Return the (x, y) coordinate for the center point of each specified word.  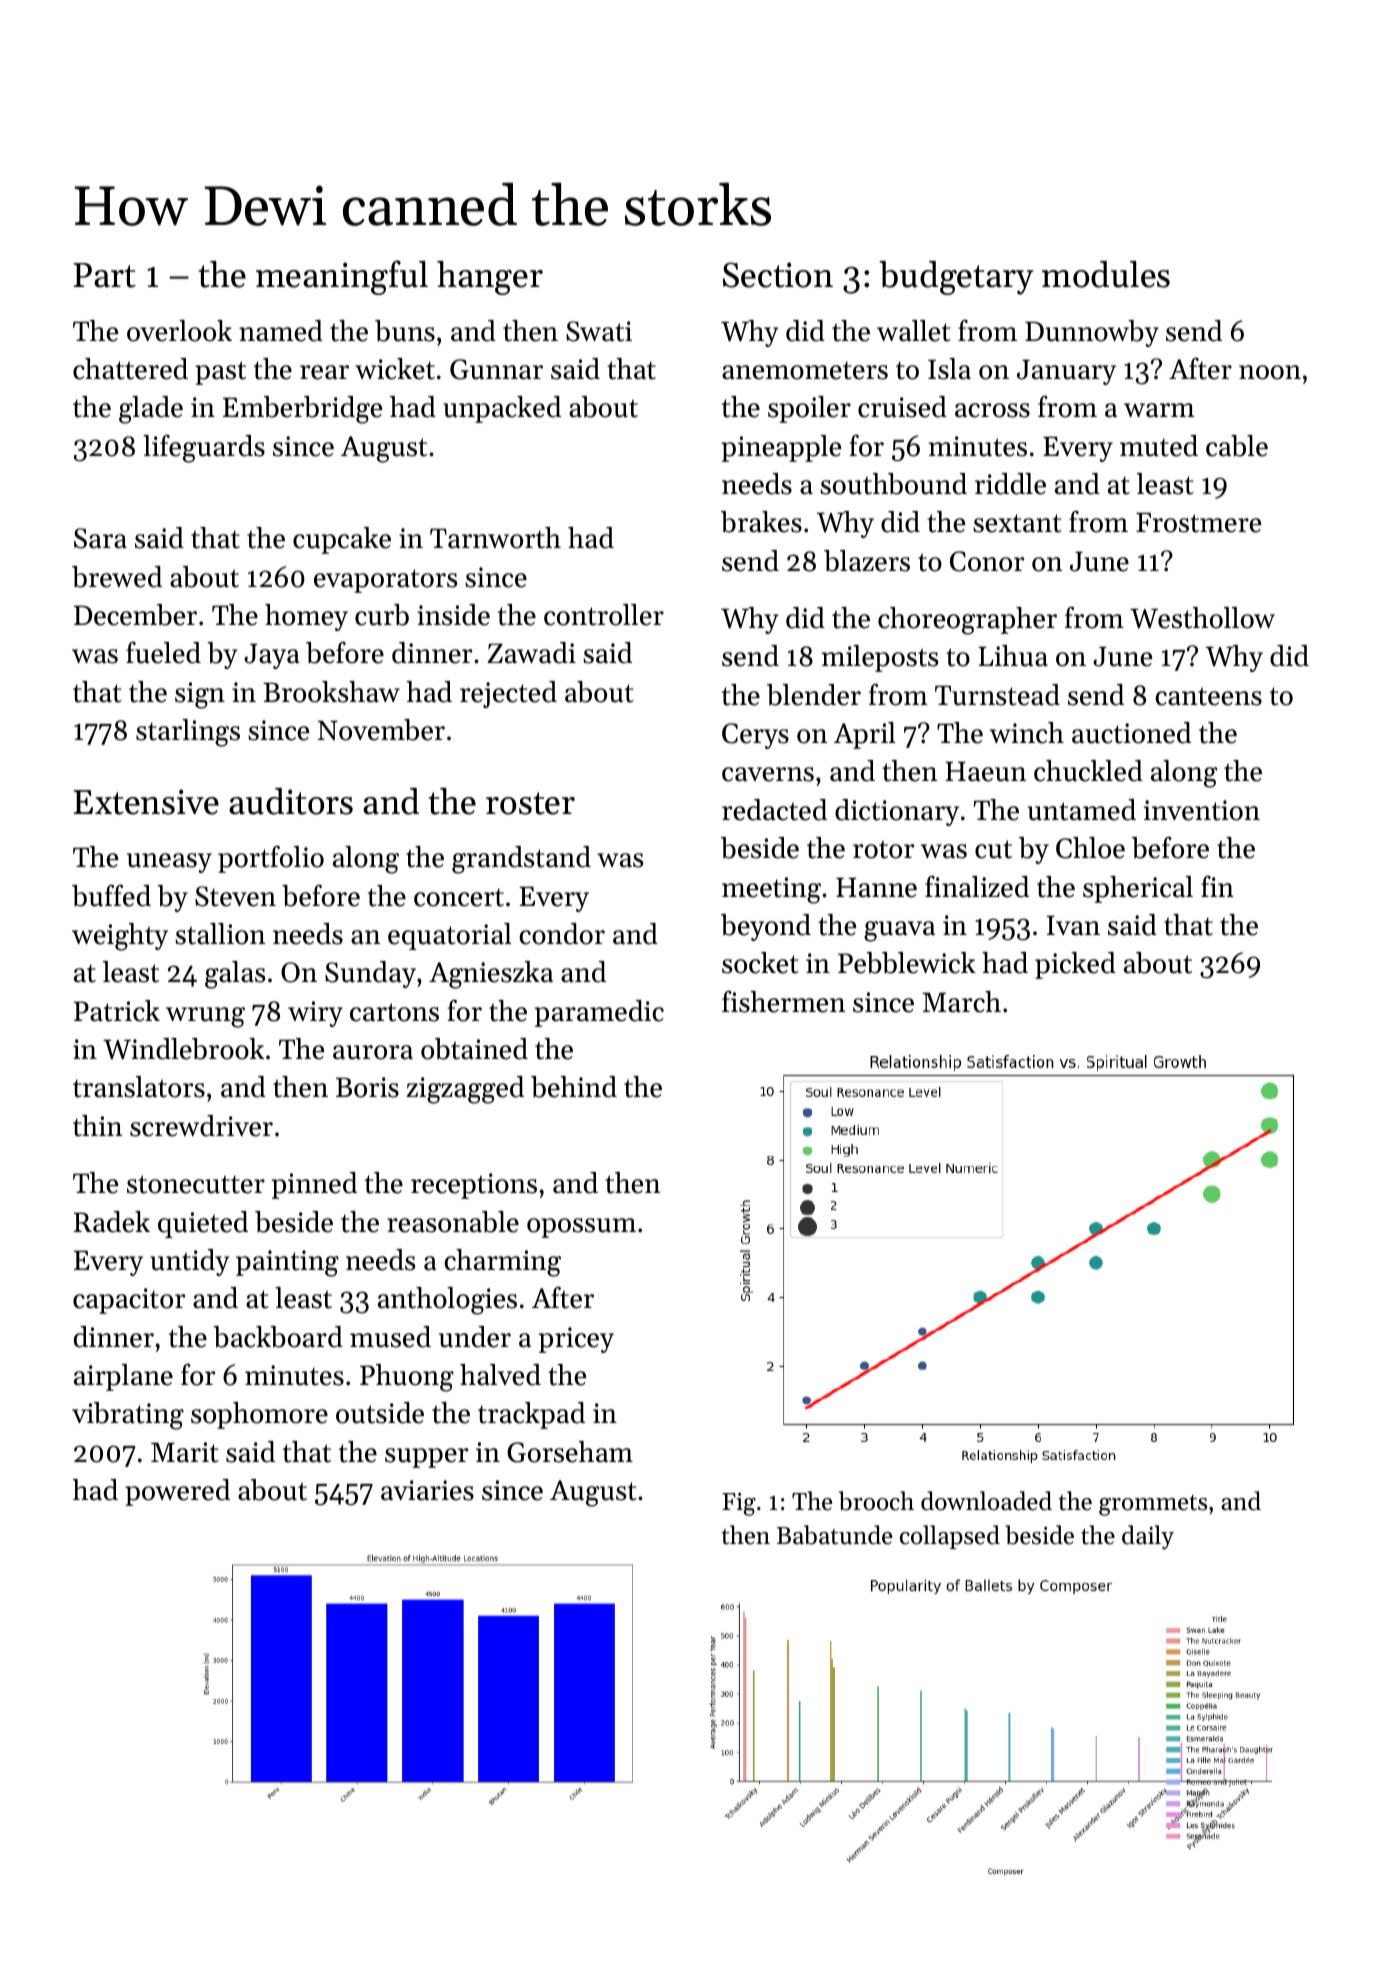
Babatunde (834, 1535)
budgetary (956, 278)
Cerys (755, 736)
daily (1148, 1537)
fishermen (784, 1001)
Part (105, 275)
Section (778, 275)
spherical (1138, 889)
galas (235, 975)
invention (1202, 810)
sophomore (259, 1415)
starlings (188, 733)
